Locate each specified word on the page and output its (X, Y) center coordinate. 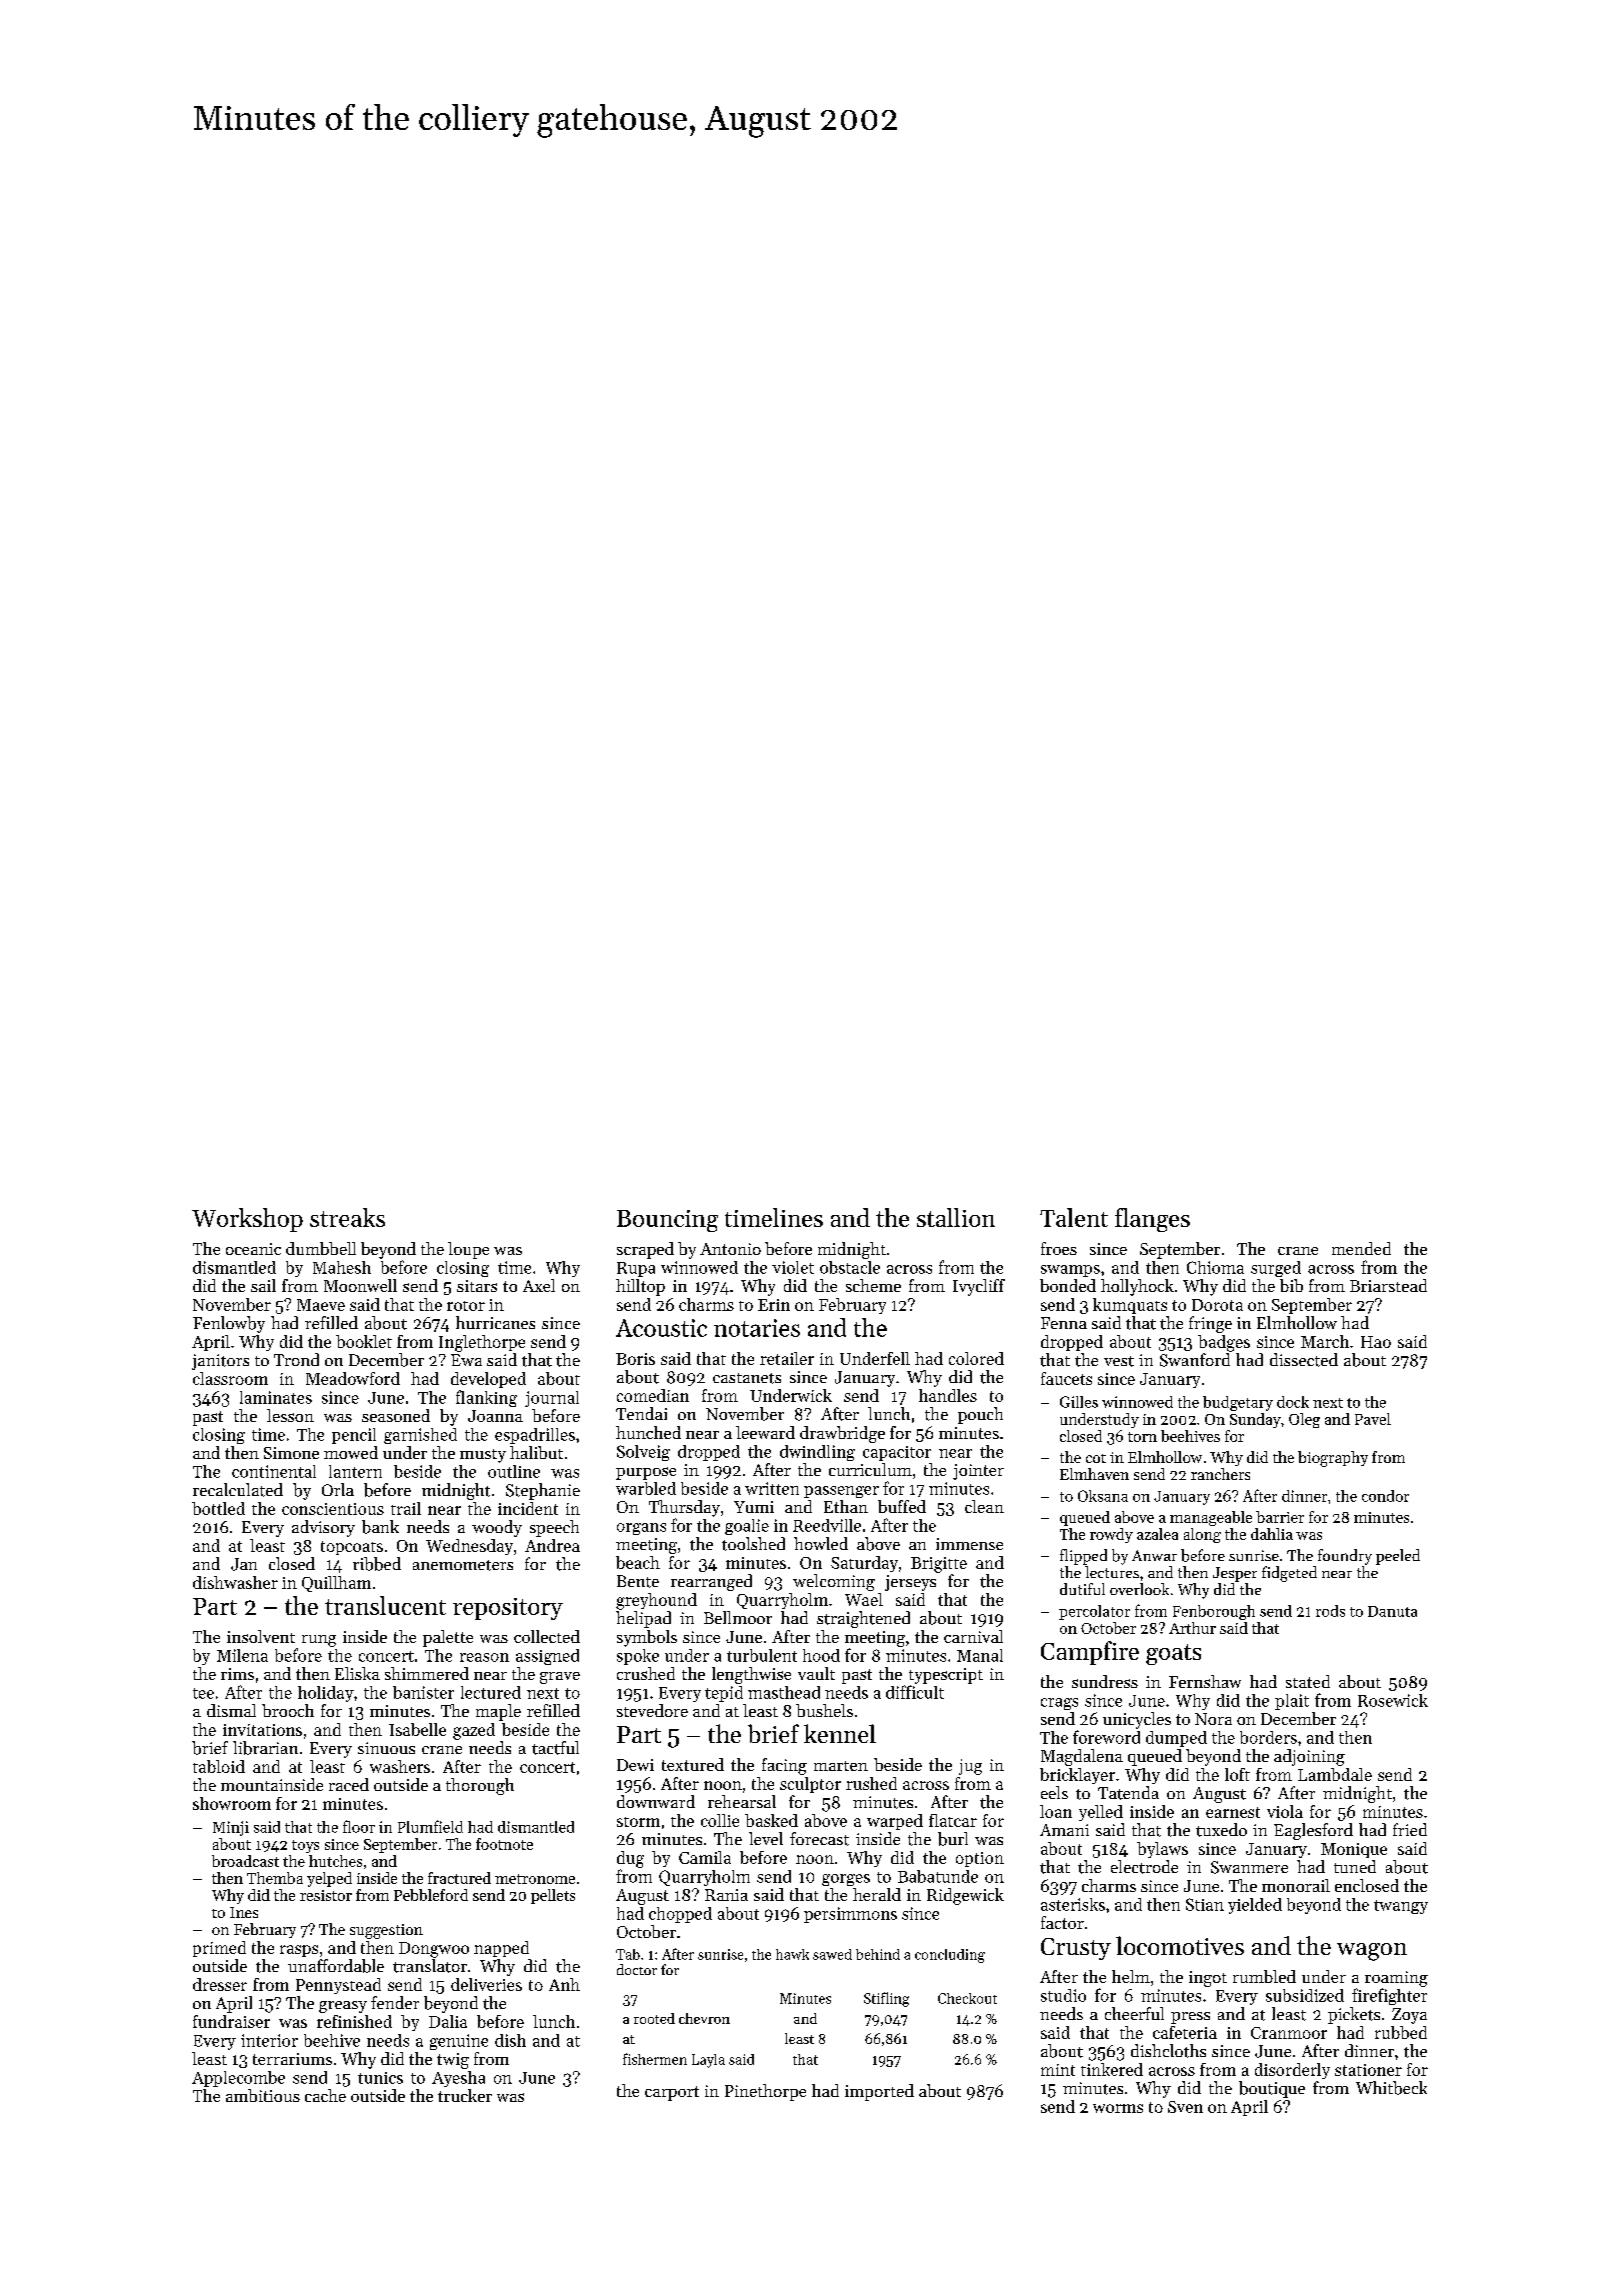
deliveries (486, 1984)
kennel (840, 1733)
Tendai (641, 1413)
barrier (1280, 1517)
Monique (1354, 1850)
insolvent (261, 1636)
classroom (230, 1378)
